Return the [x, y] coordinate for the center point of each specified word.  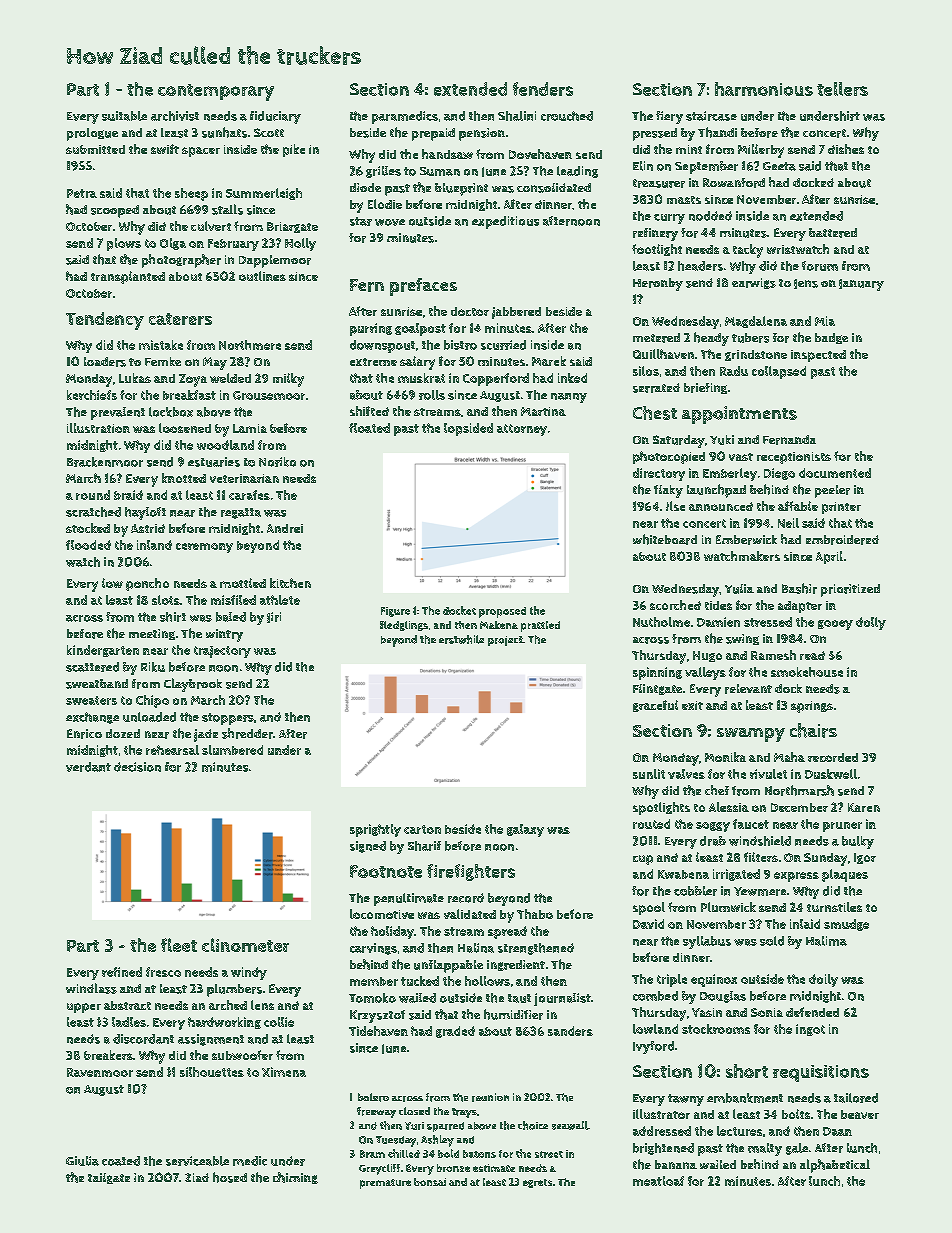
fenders [543, 89]
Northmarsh [799, 790]
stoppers [228, 719]
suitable [124, 116]
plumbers [234, 990]
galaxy [525, 830]
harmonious [764, 89]
